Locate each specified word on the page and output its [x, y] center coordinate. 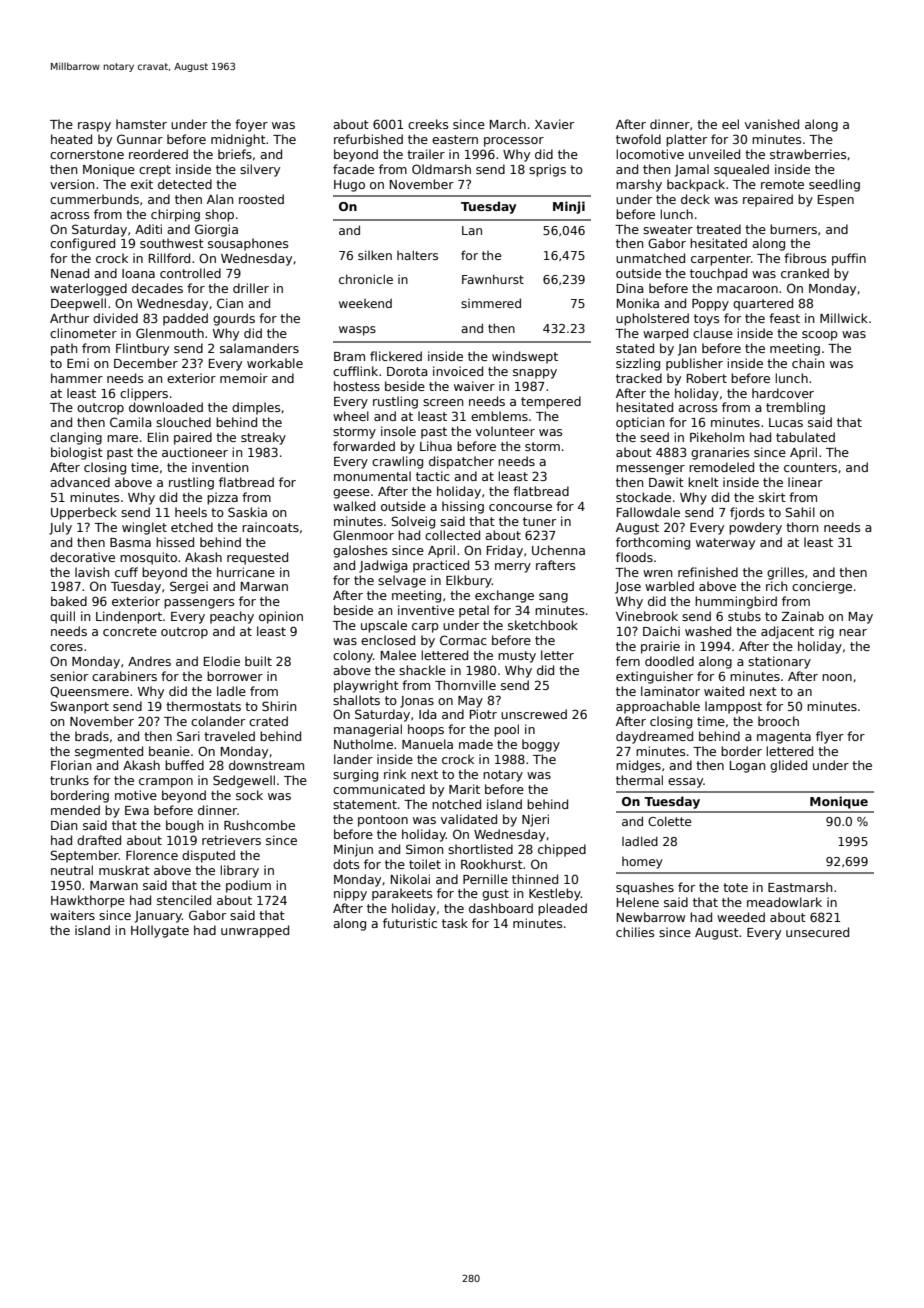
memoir [244, 378]
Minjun [353, 850]
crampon [166, 783]
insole [398, 431]
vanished [772, 124]
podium [248, 886]
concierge [822, 587]
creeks [428, 124]
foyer [251, 125]
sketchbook [543, 625]
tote [735, 887]
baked [69, 601]
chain [808, 363]
